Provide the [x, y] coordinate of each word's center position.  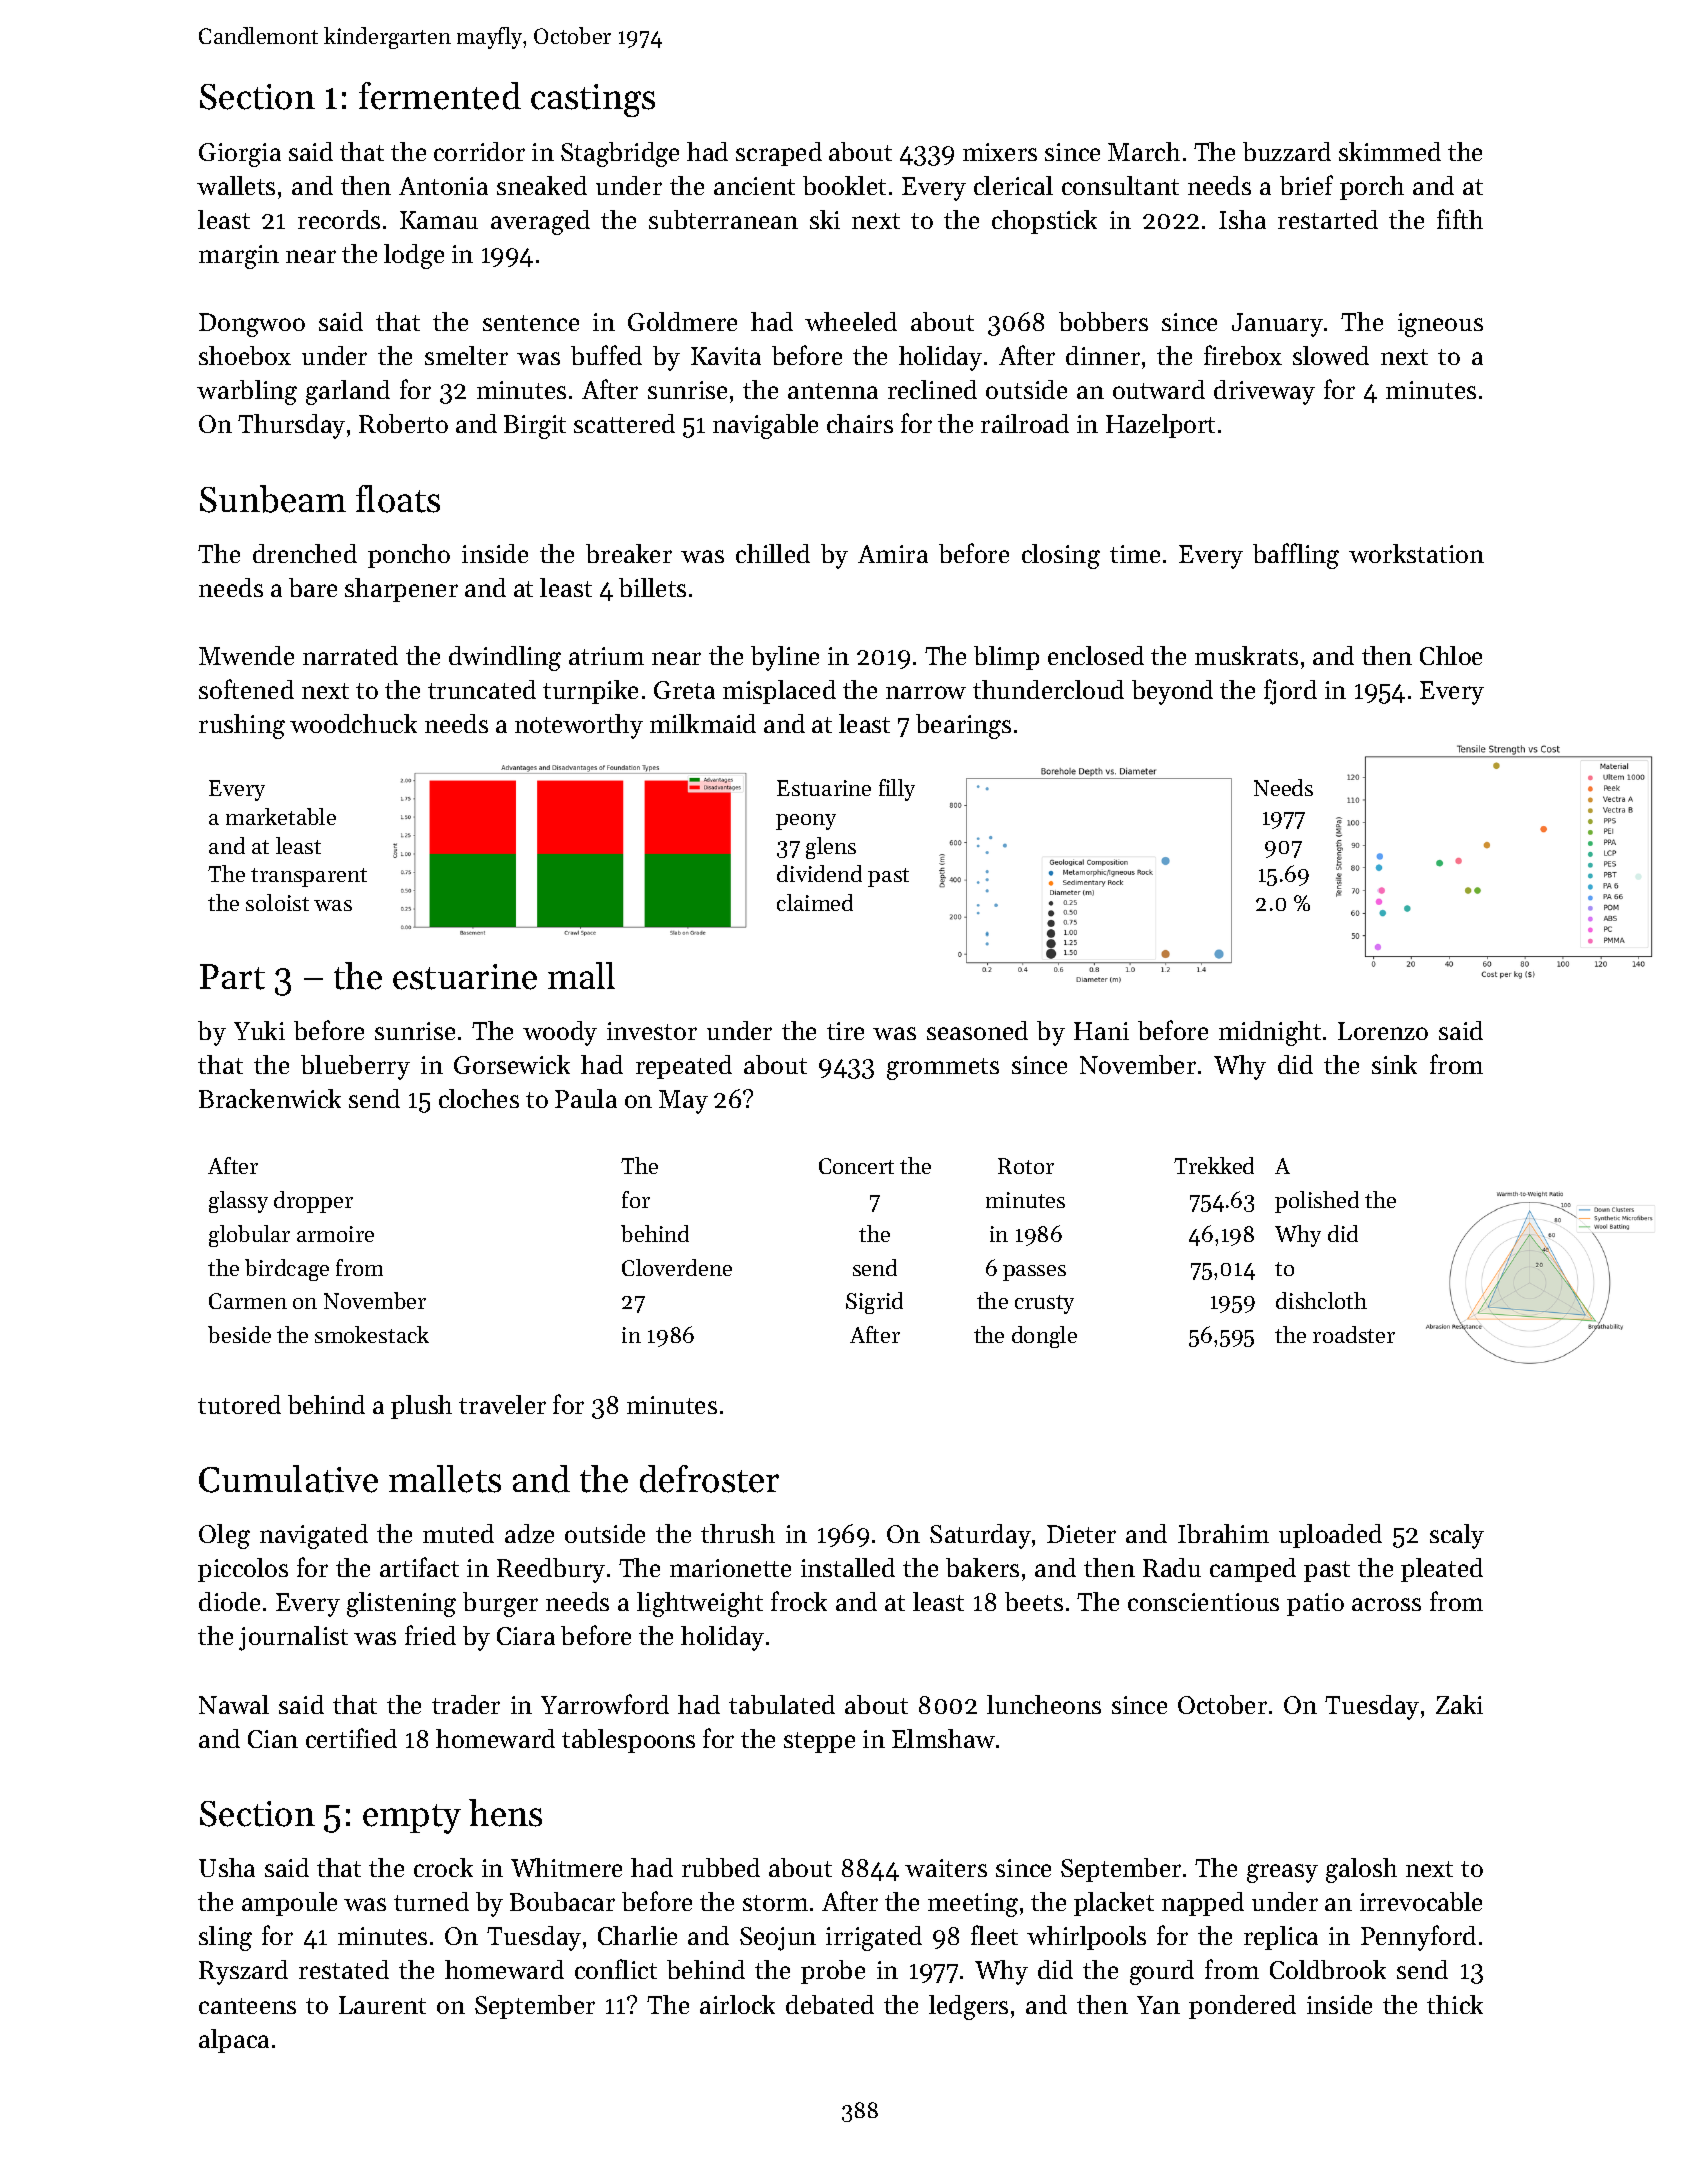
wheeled [851, 321]
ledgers [968, 2007]
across [1386, 1604]
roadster [1354, 1334]
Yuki [259, 1030]
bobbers [1103, 321]
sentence [531, 323]
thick [1455, 2004]
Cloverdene [677, 1267]
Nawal [234, 1704]
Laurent [382, 2005]
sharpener [401, 590]
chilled [773, 553]
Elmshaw [943, 1738]
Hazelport [1160, 426]
